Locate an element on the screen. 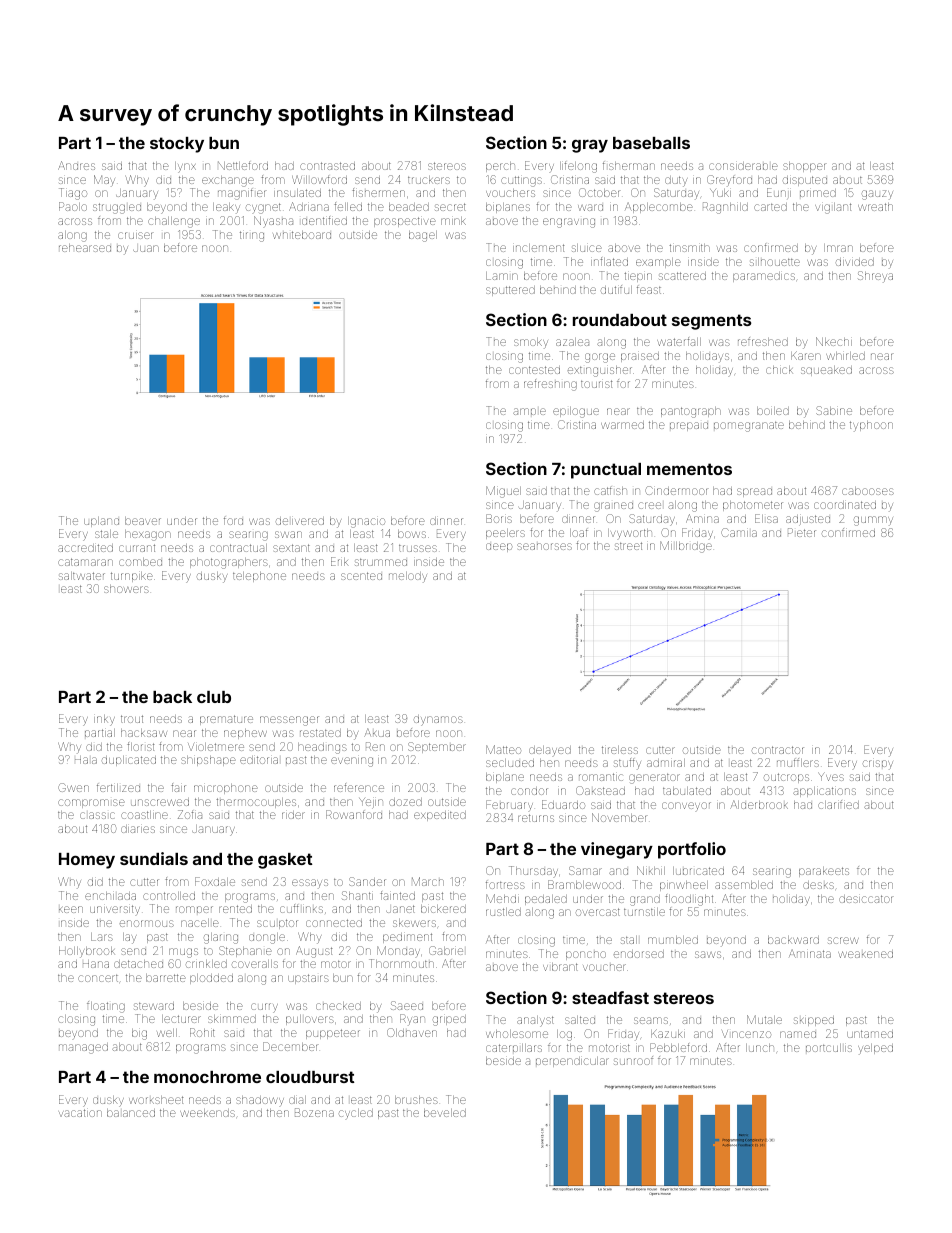 This screenshot has width=952, height=1233. extinguisher is located at coordinates (600, 371).
